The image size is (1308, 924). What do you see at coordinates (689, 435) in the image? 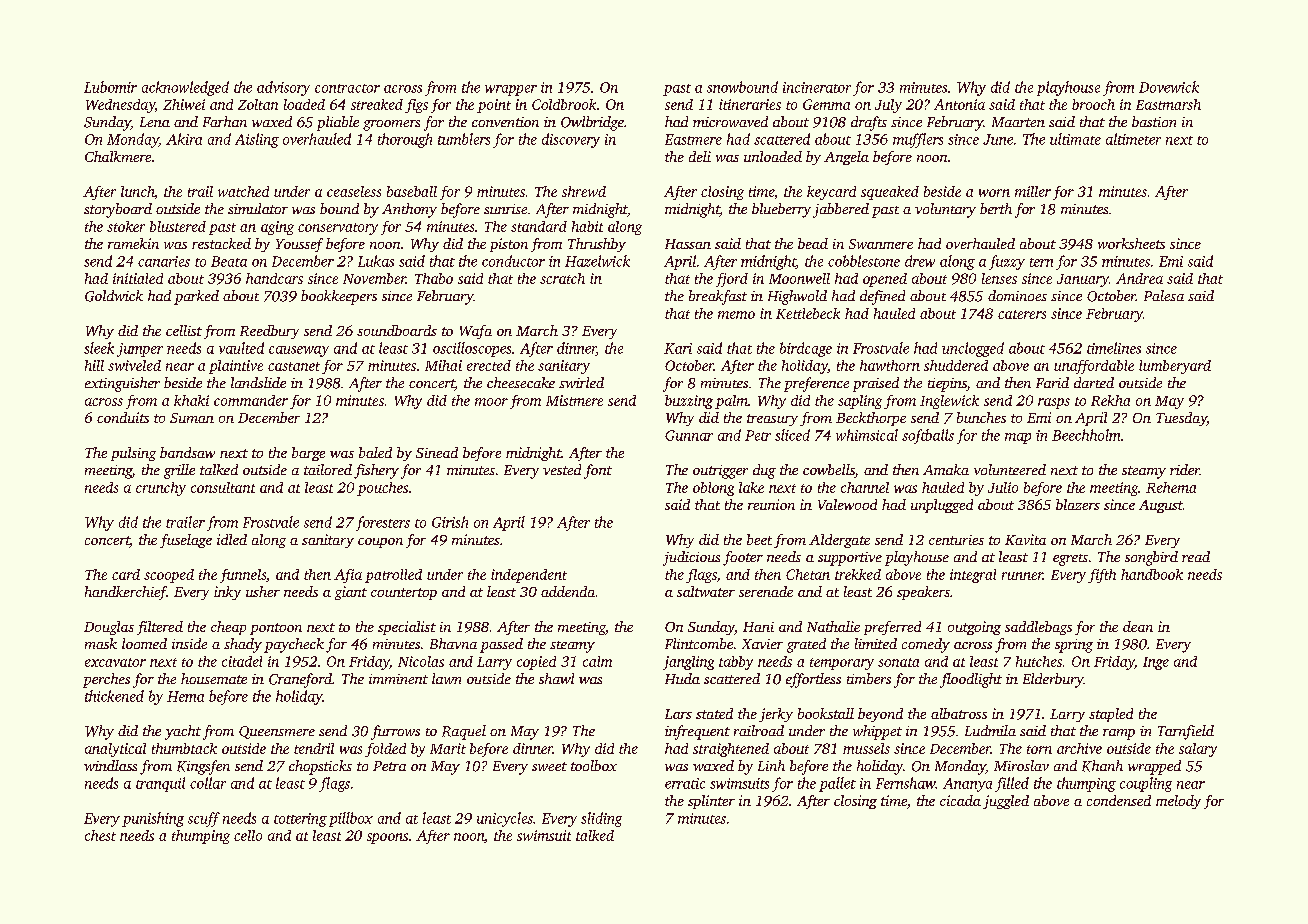
I see `Gunnar` at bounding box center [689, 435].
